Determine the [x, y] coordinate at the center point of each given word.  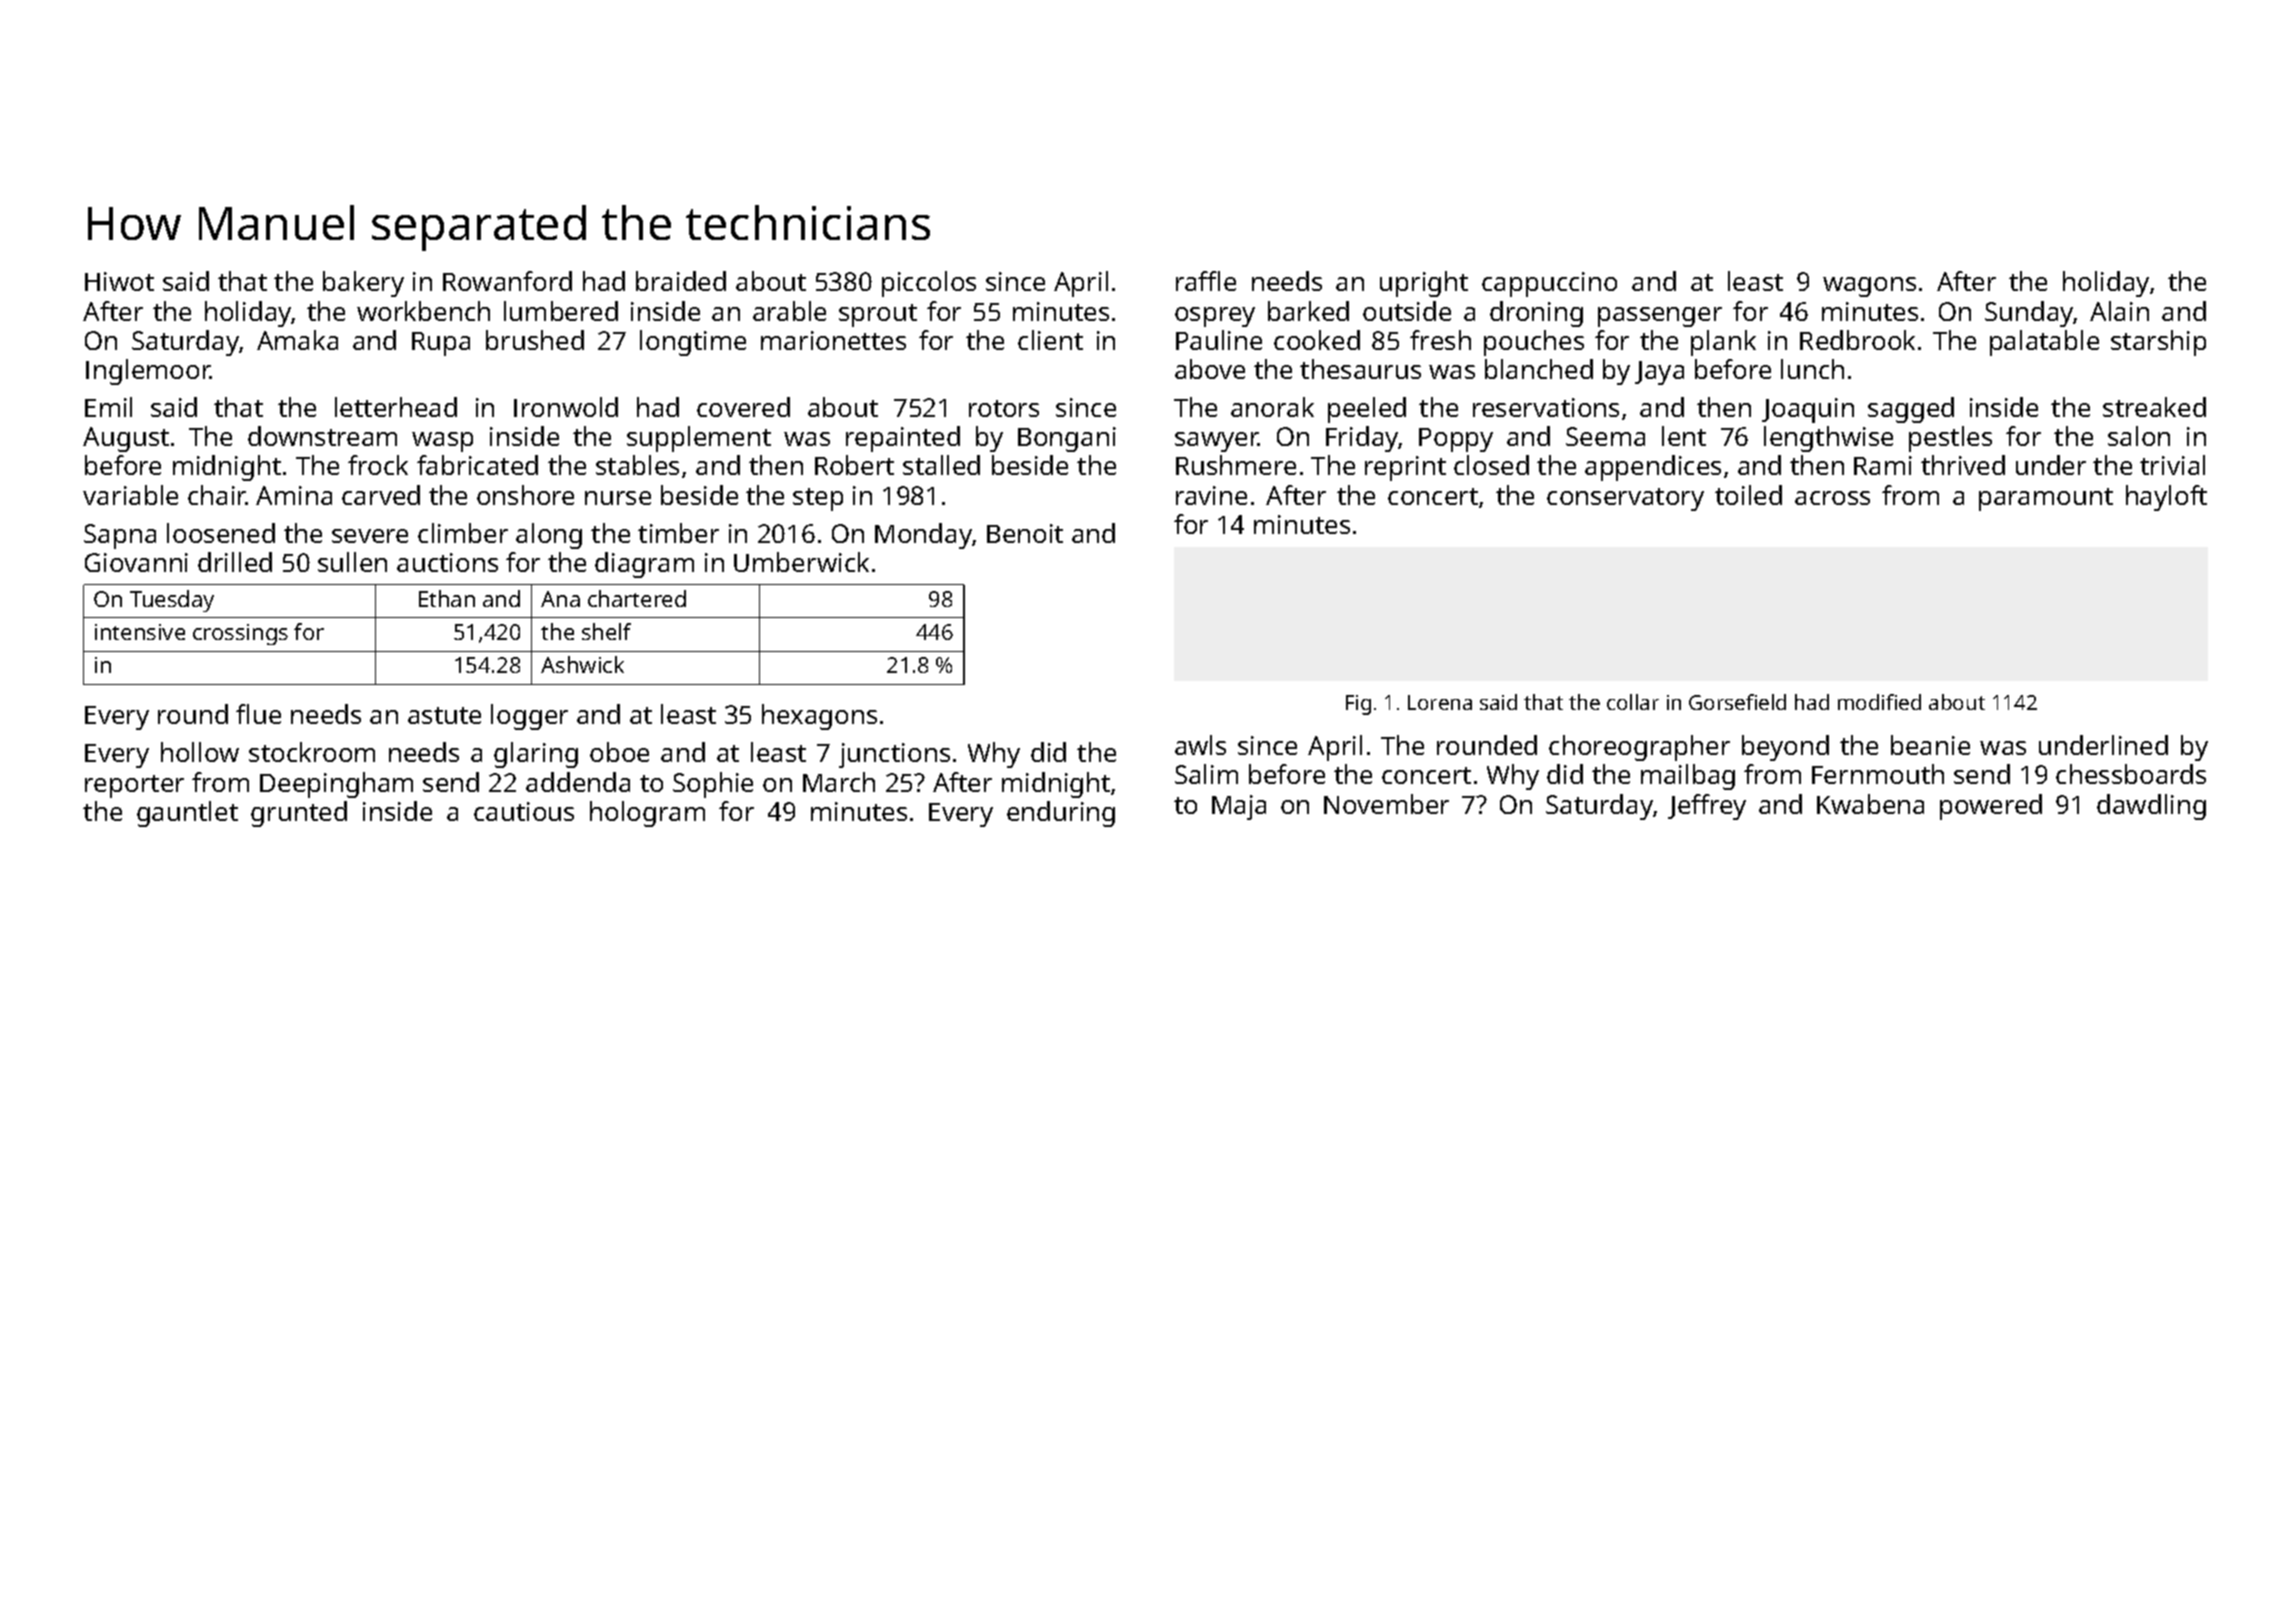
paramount [2046, 499]
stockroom [312, 752]
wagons [1869, 287]
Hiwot [119, 281]
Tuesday [172, 601]
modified [1879, 702]
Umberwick [801, 562]
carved [381, 495]
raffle [1206, 281]
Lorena [1440, 702]
